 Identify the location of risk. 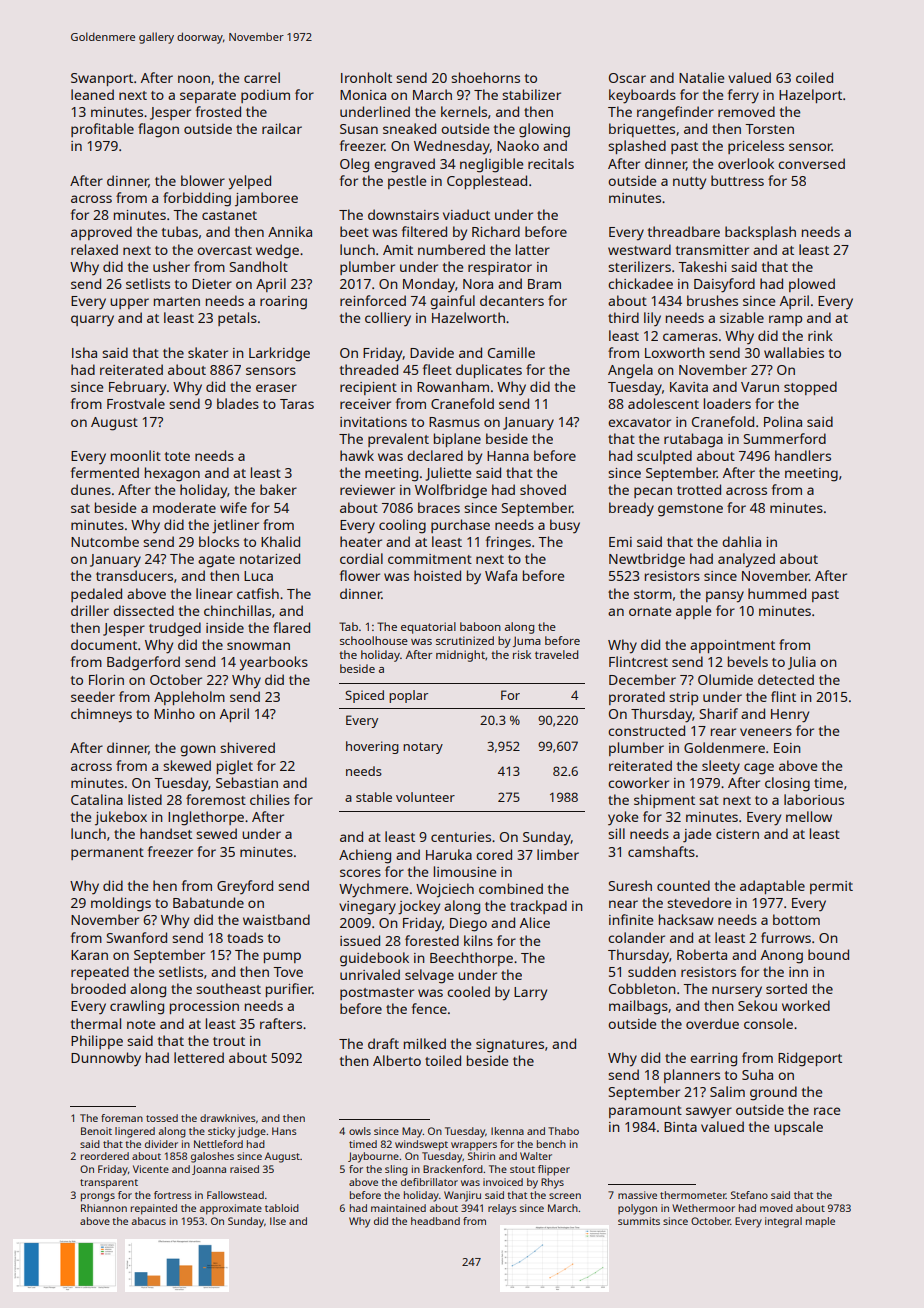
(522, 654).
